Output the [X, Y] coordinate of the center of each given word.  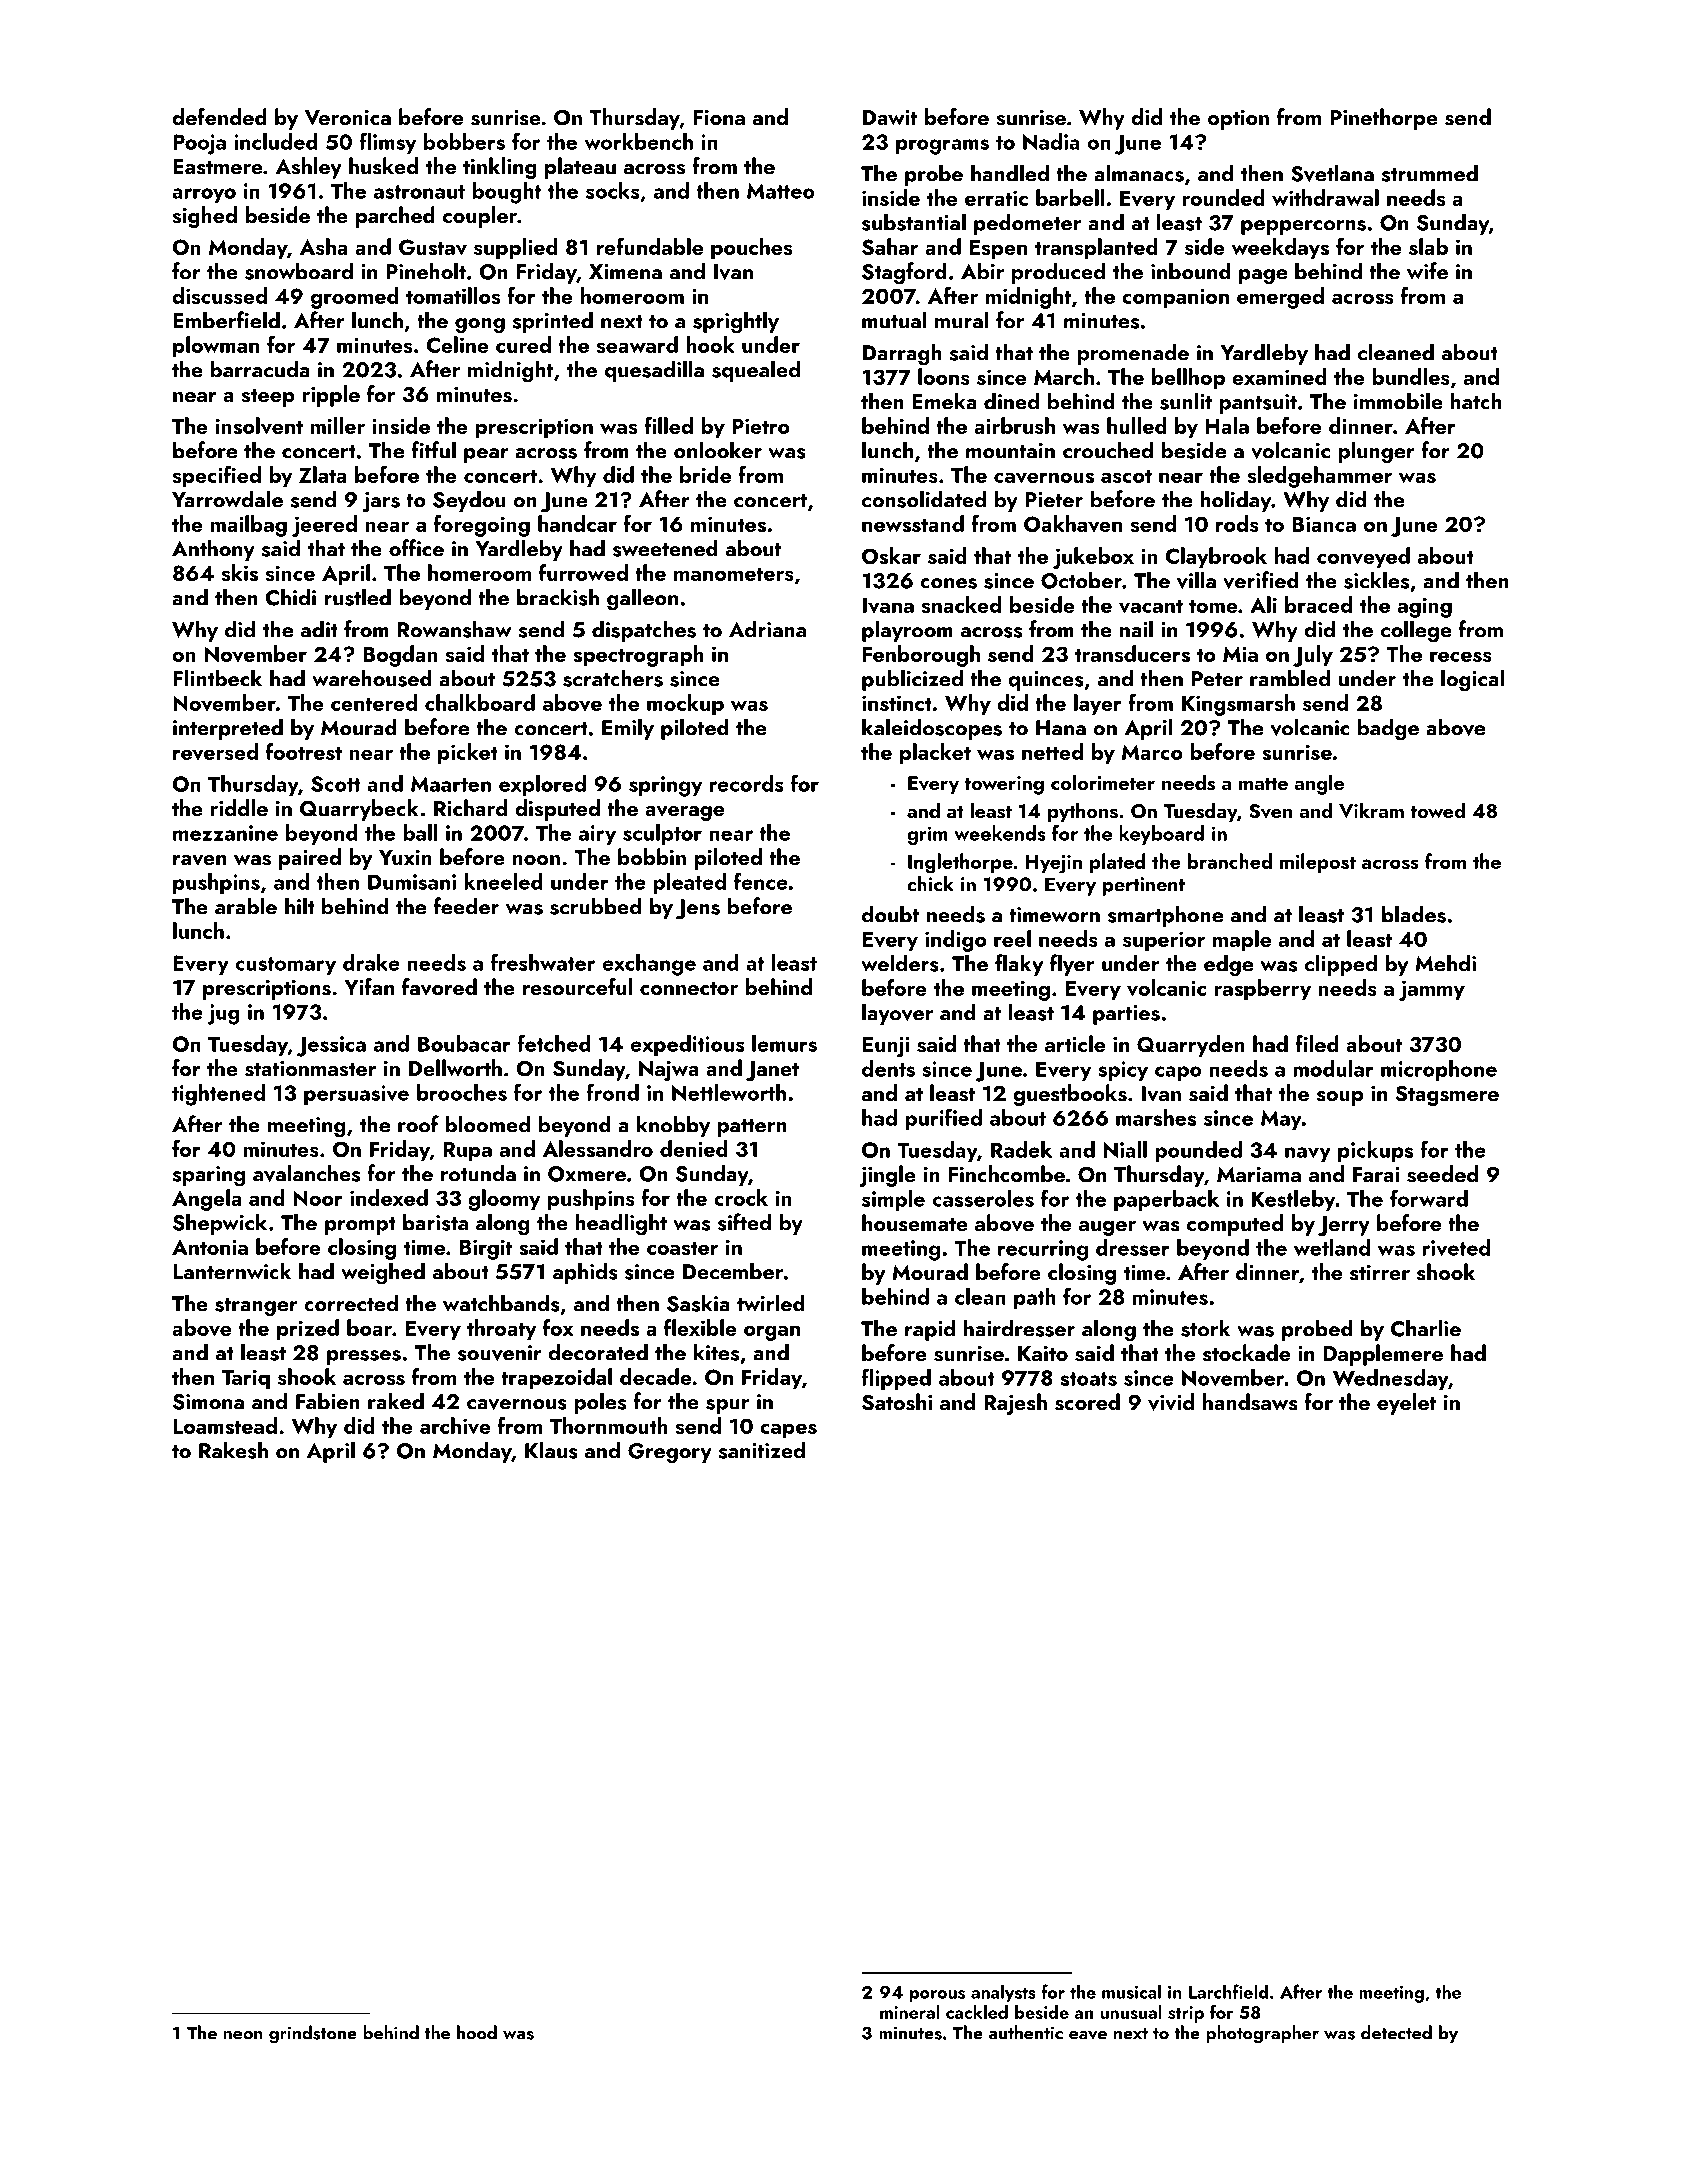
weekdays [1280, 249]
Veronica [347, 118]
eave [1088, 2035]
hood [477, 2032]
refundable [650, 246]
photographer [1262, 2034]
